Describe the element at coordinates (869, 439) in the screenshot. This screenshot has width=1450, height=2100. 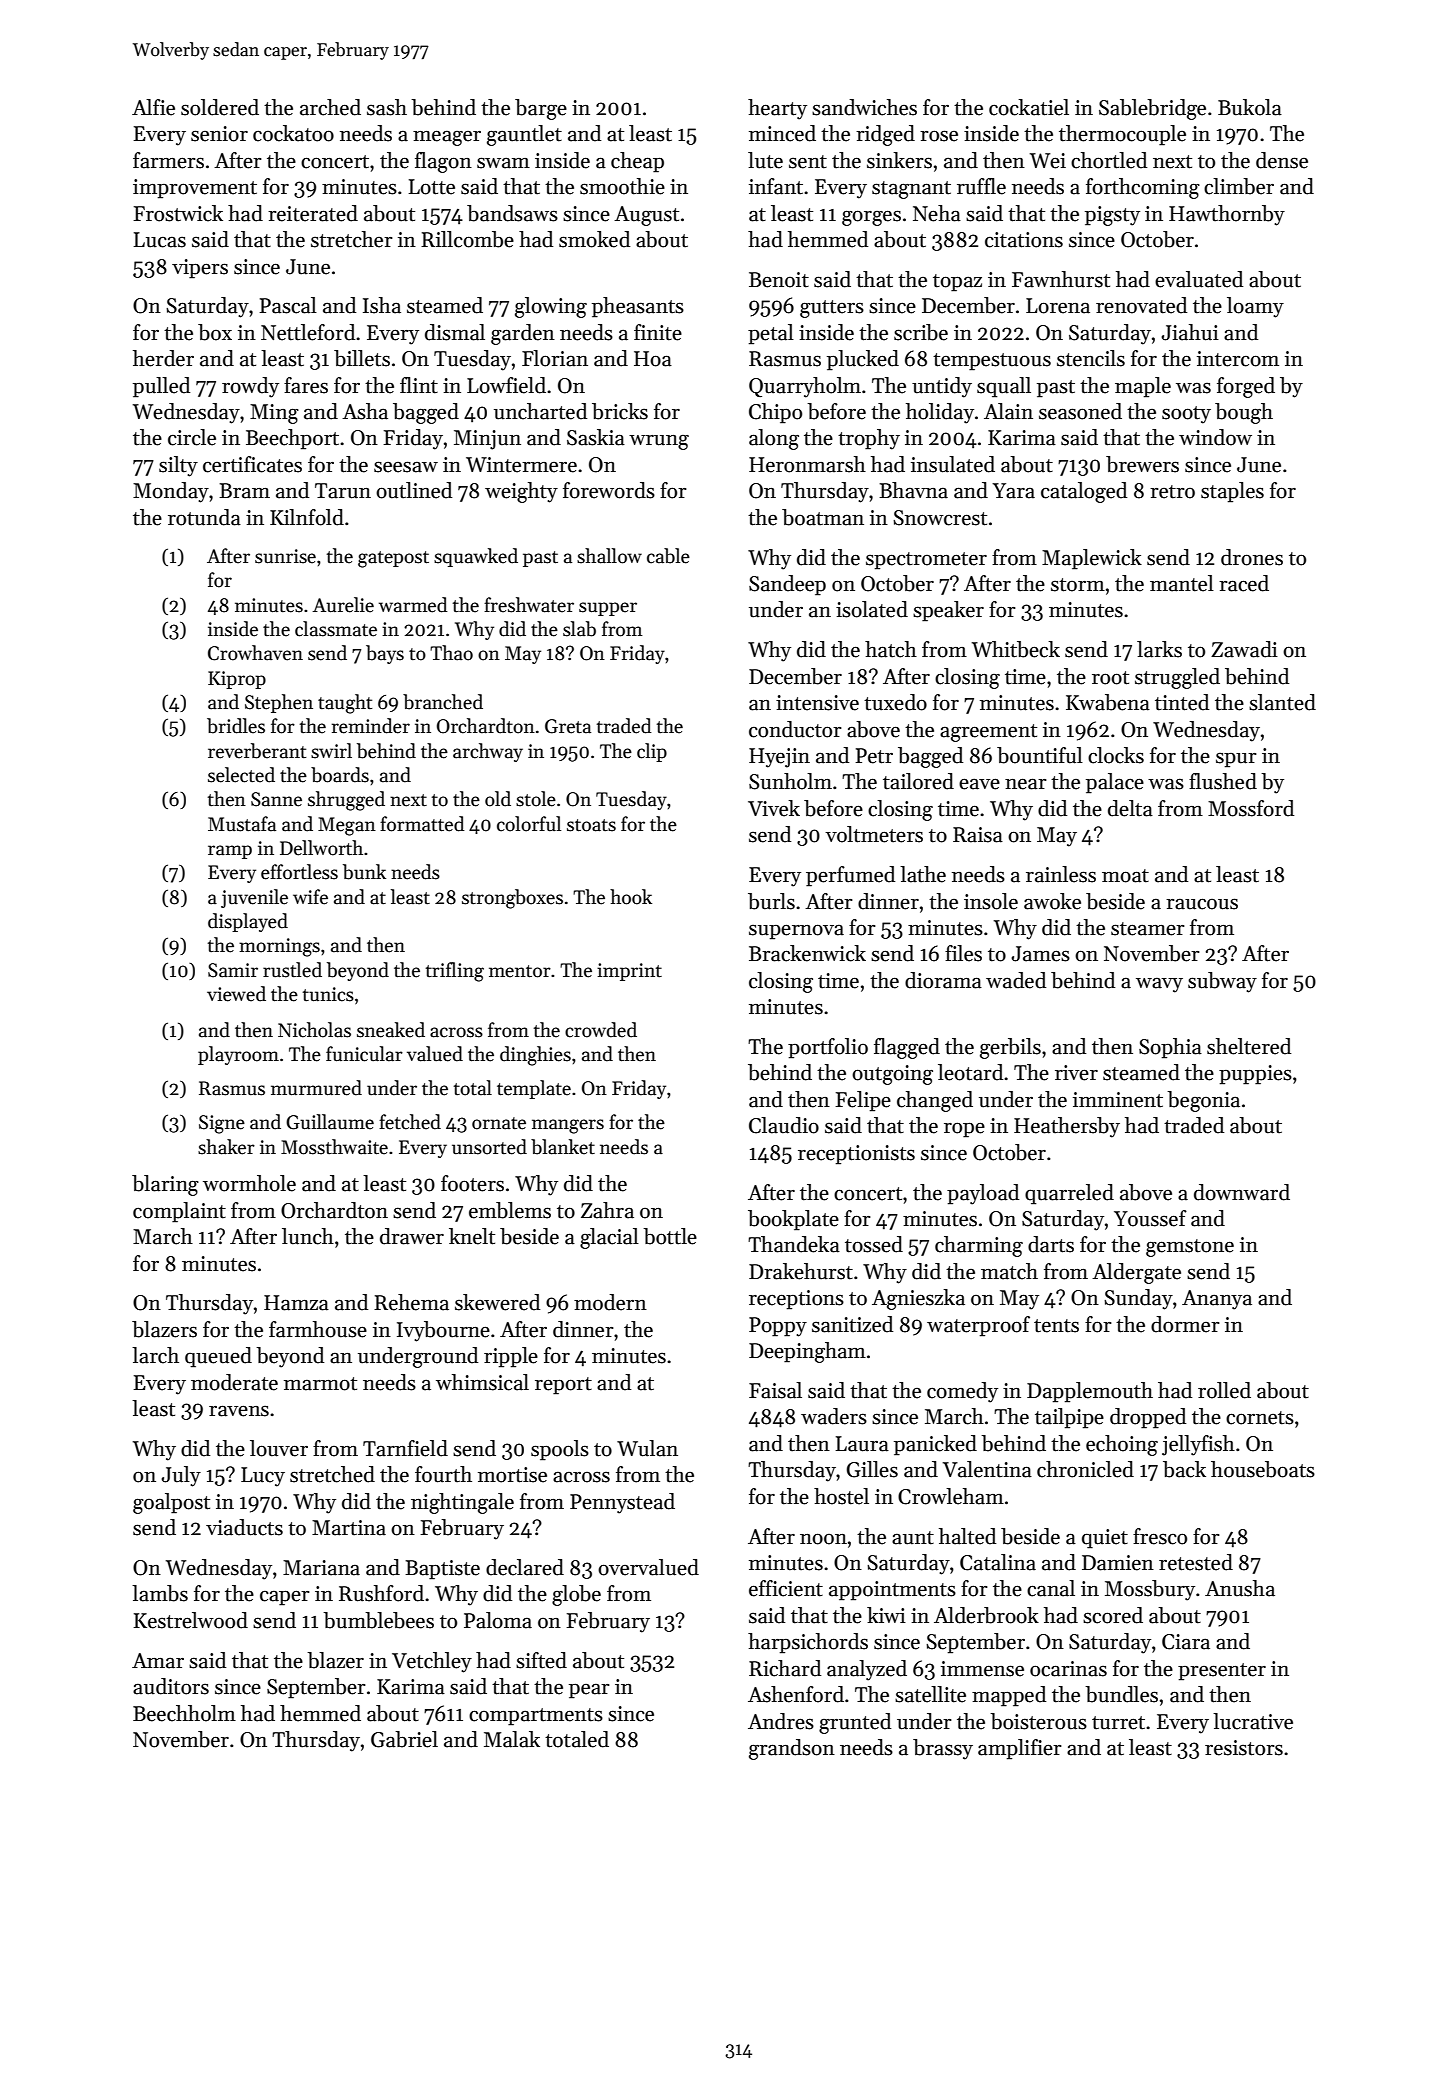
I see `trophy` at that location.
